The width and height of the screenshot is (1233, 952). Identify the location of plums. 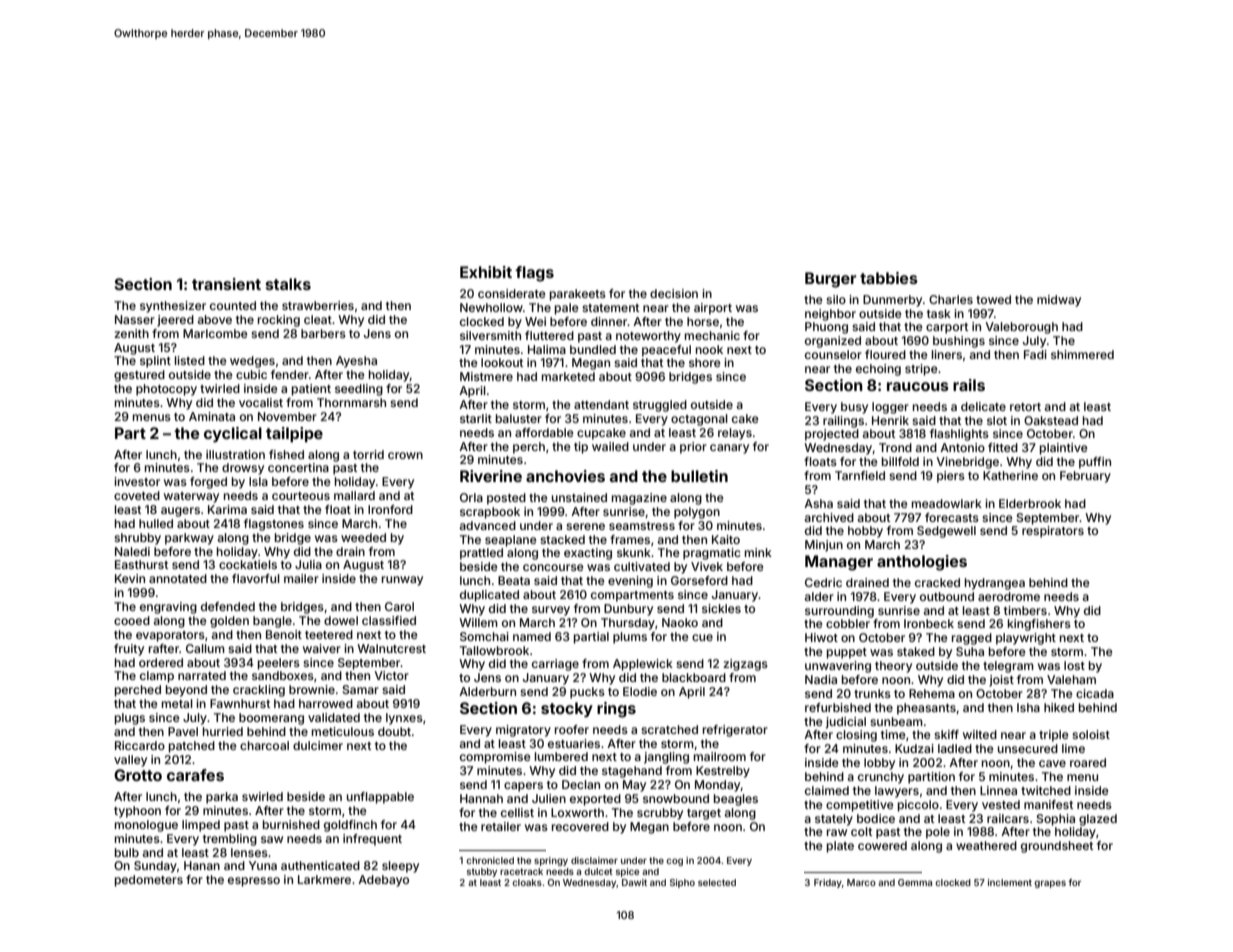
(630, 638).
